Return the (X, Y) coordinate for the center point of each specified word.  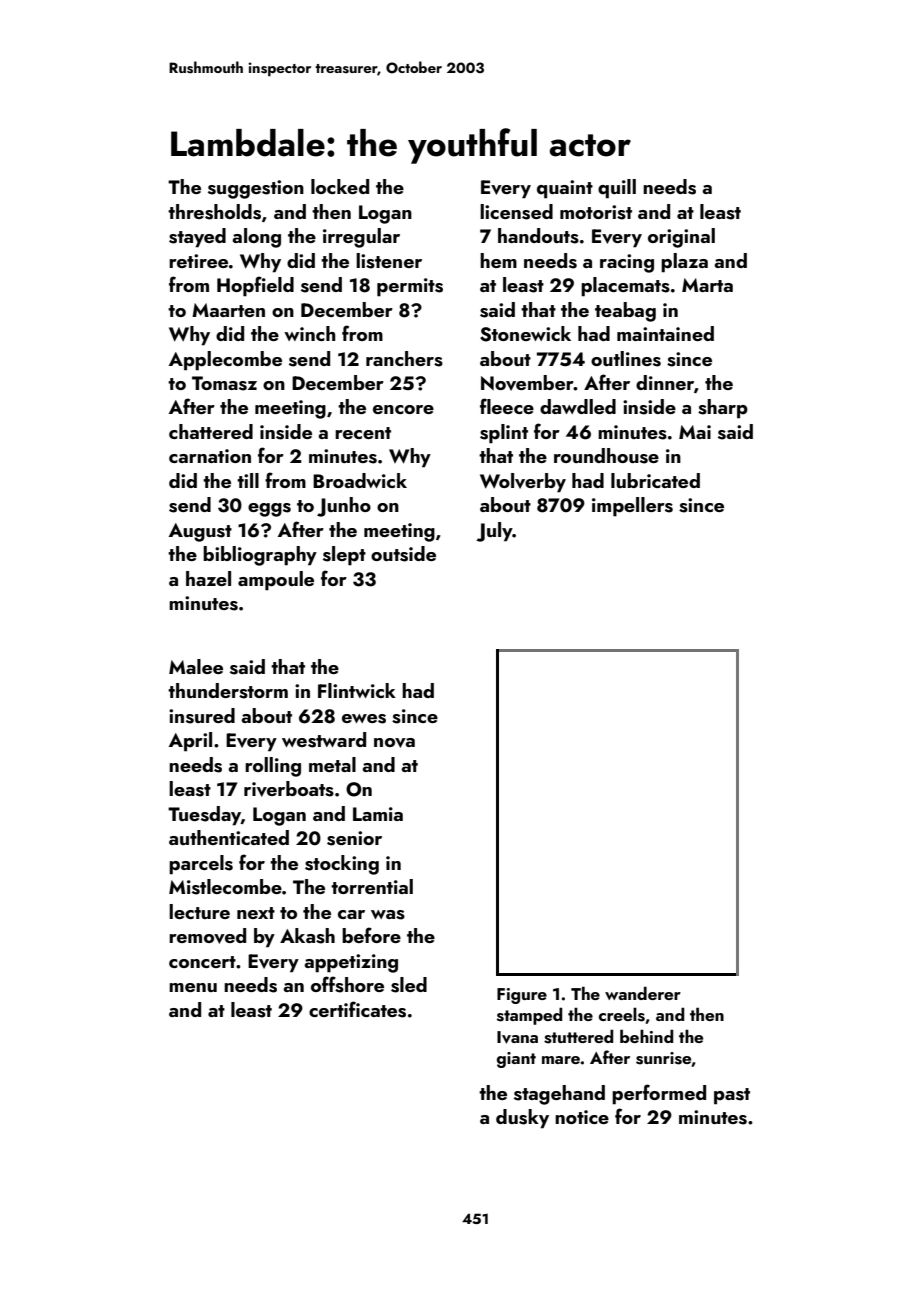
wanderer (643, 993)
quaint (565, 189)
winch (309, 333)
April (190, 742)
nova (394, 743)
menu (193, 987)
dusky (522, 1119)
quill (617, 189)
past (732, 1096)
